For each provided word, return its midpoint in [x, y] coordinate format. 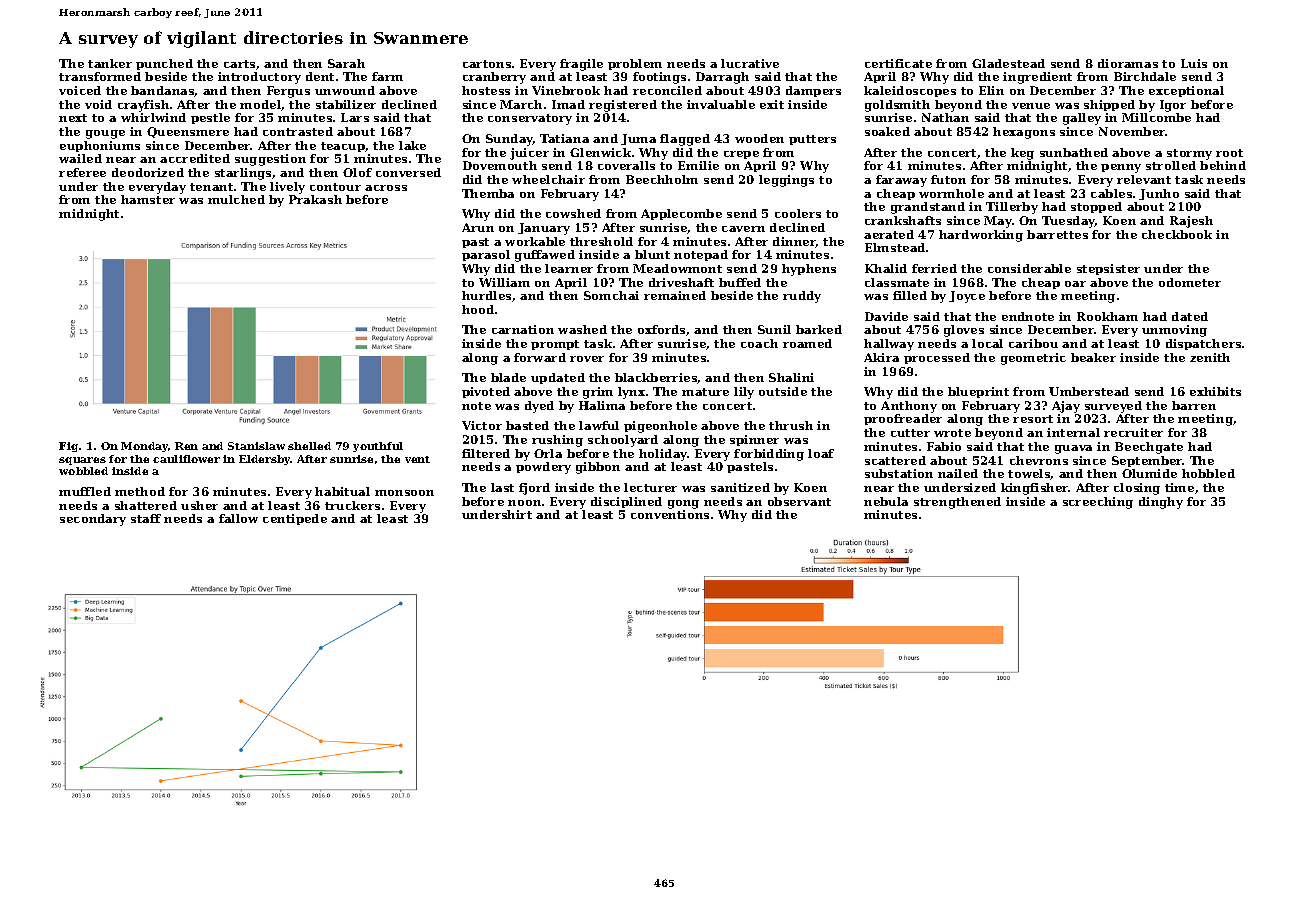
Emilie [698, 165]
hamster [148, 199]
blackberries [656, 377]
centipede [295, 519]
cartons [487, 64]
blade [508, 377]
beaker [1093, 357]
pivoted [486, 392]
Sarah [346, 63]
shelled [309, 446]
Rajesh [1191, 222]
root [1229, 153]
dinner [794, 242]
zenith [1210, 357]
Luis [1194, 63]
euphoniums [100, 146]
